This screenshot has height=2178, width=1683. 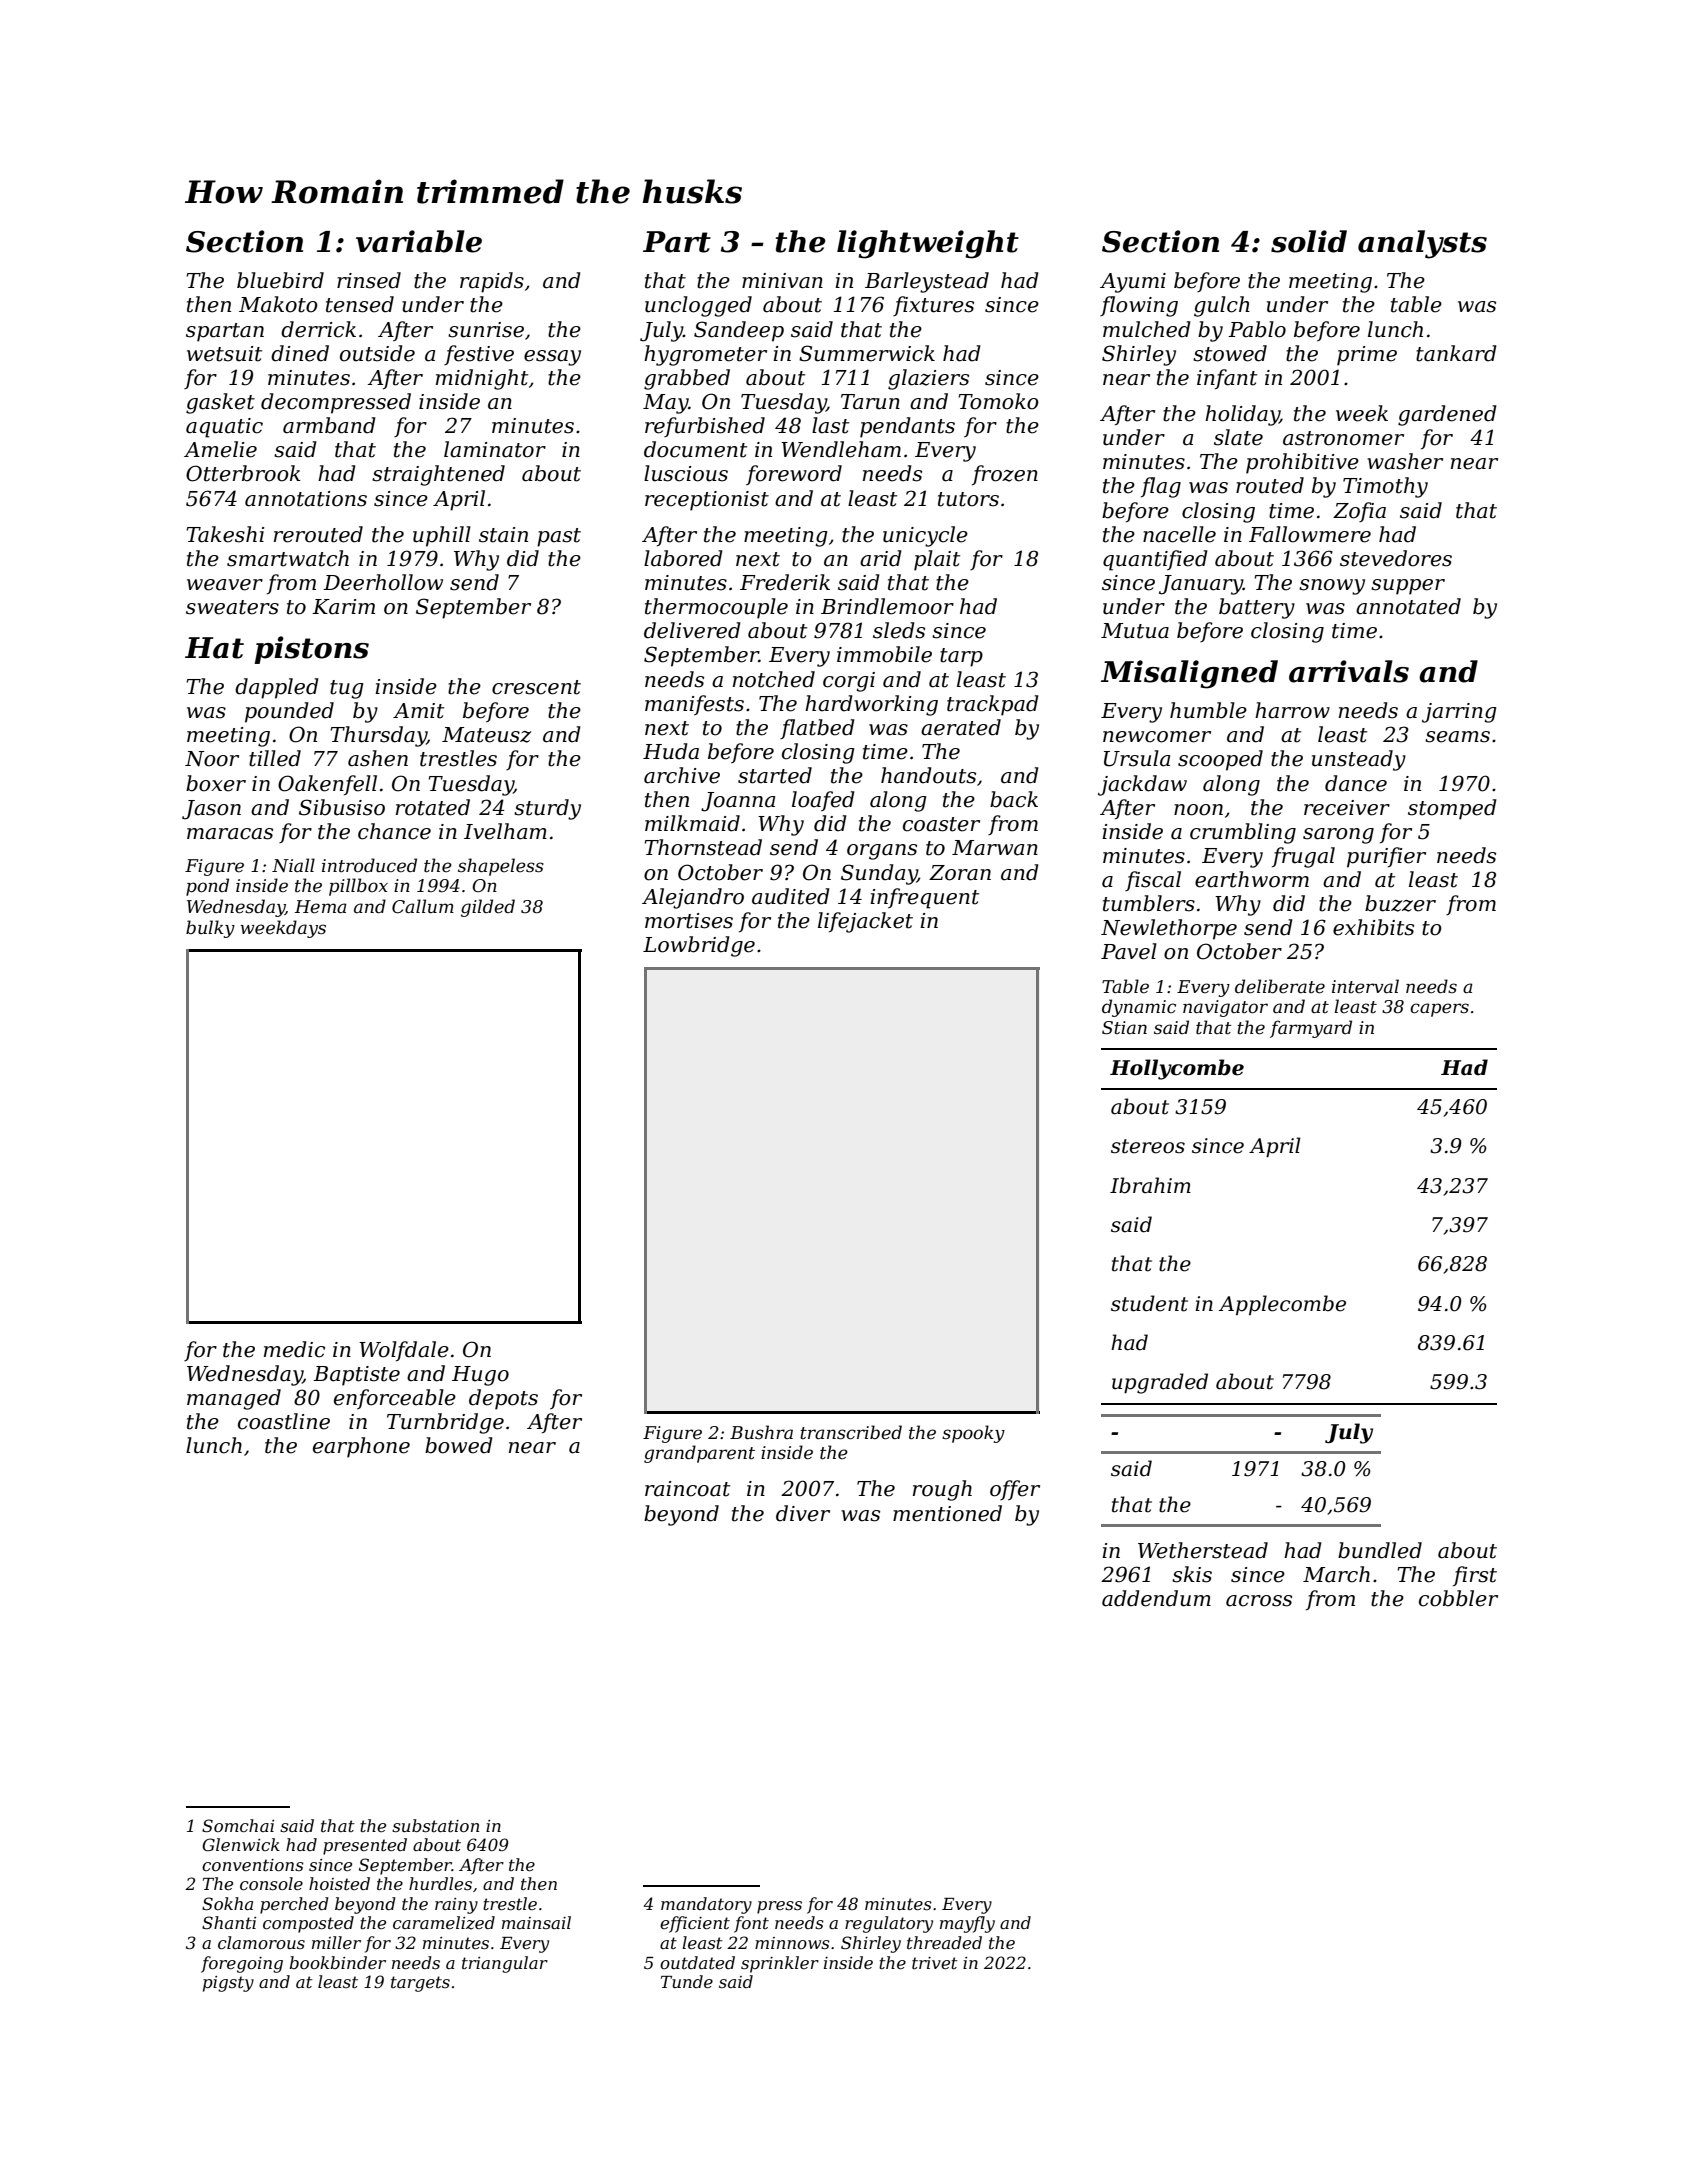 What do you see at coordinates (210, 929) in the screenshot?
I see `bulky` at bounding box center [210, 929].
